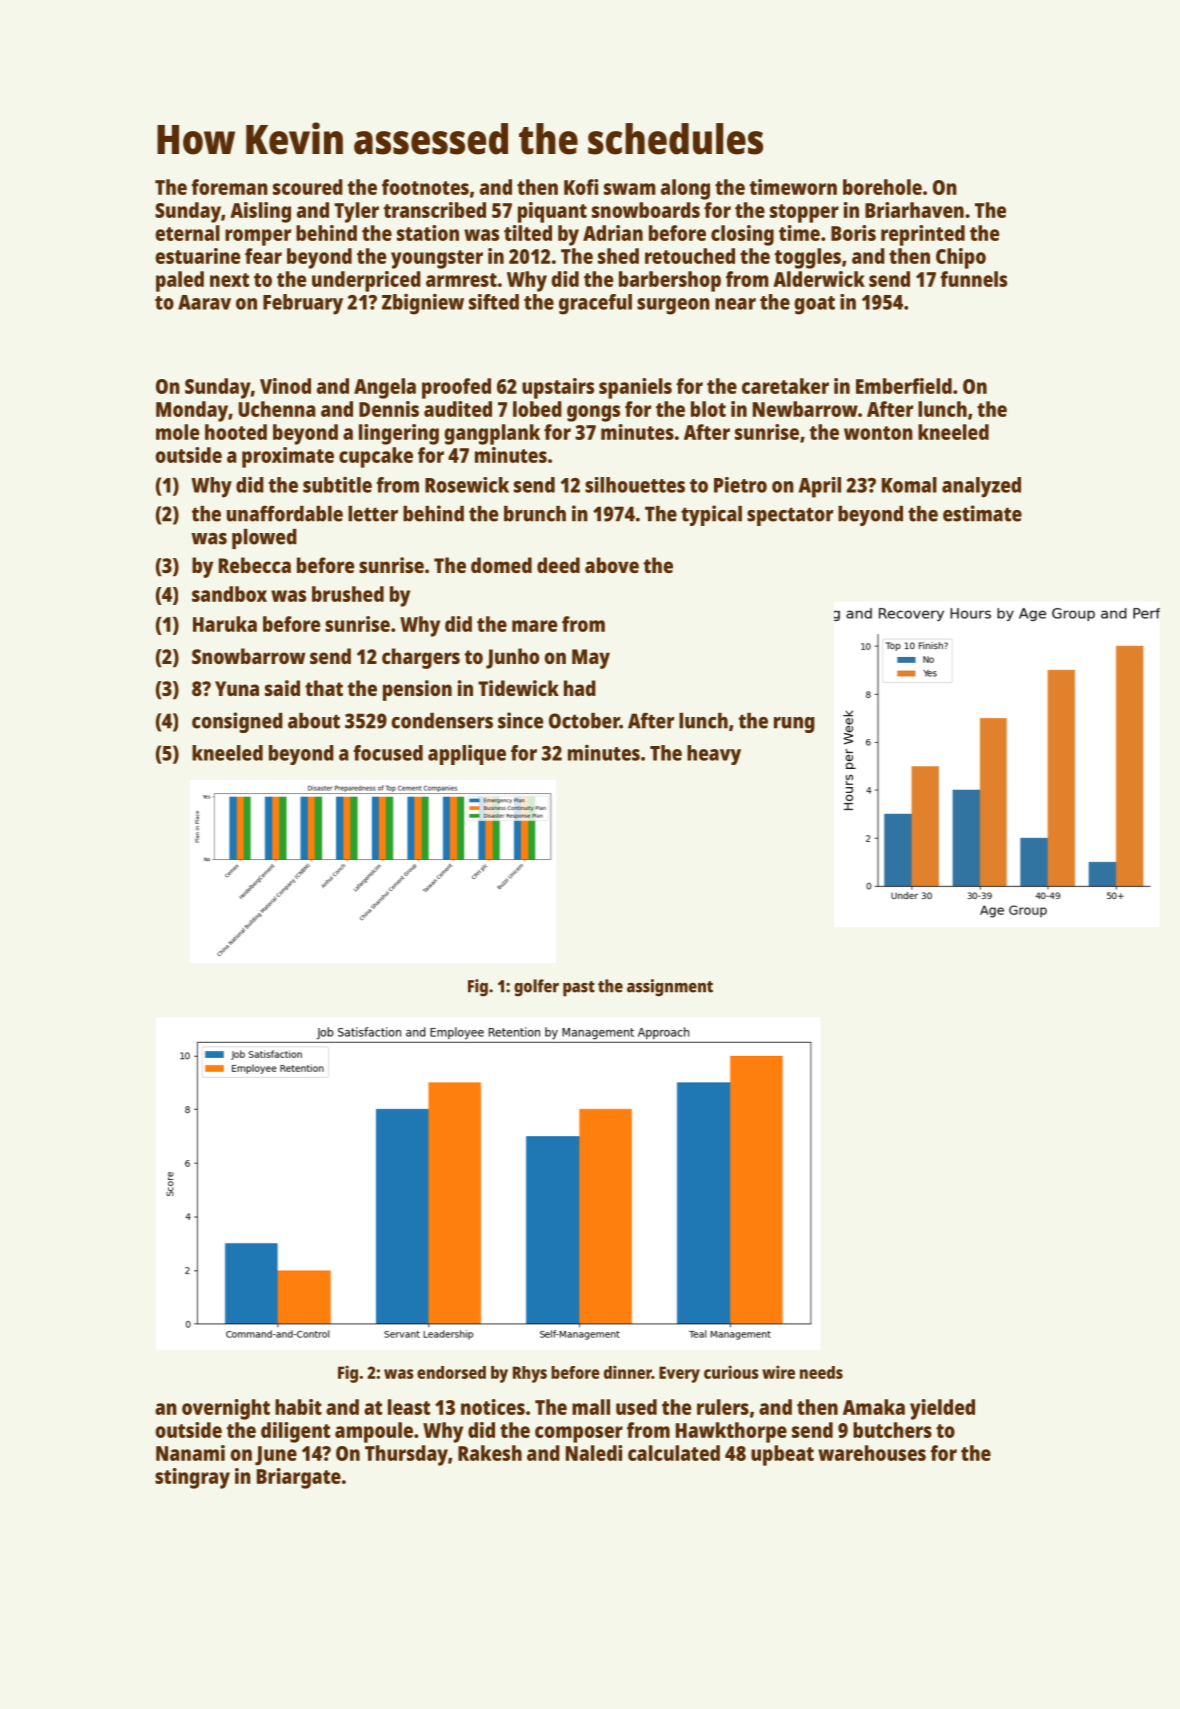  Describe the element at coordinates (308, 187) in the screenshot. I see `scoured` at that location.
